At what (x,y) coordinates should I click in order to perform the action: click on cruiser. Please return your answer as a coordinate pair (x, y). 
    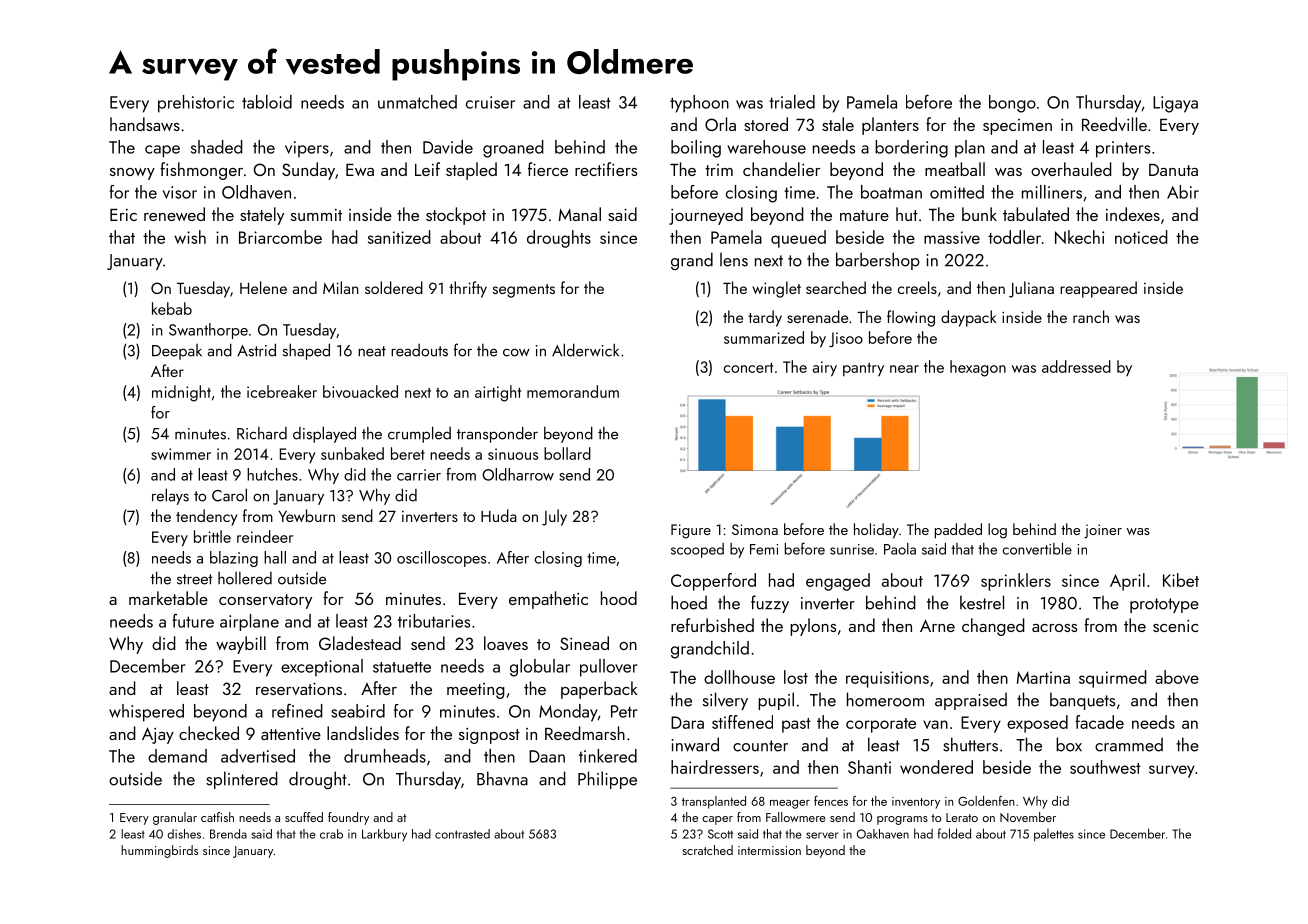
    Looking at the image, I should click on (490, 102).
